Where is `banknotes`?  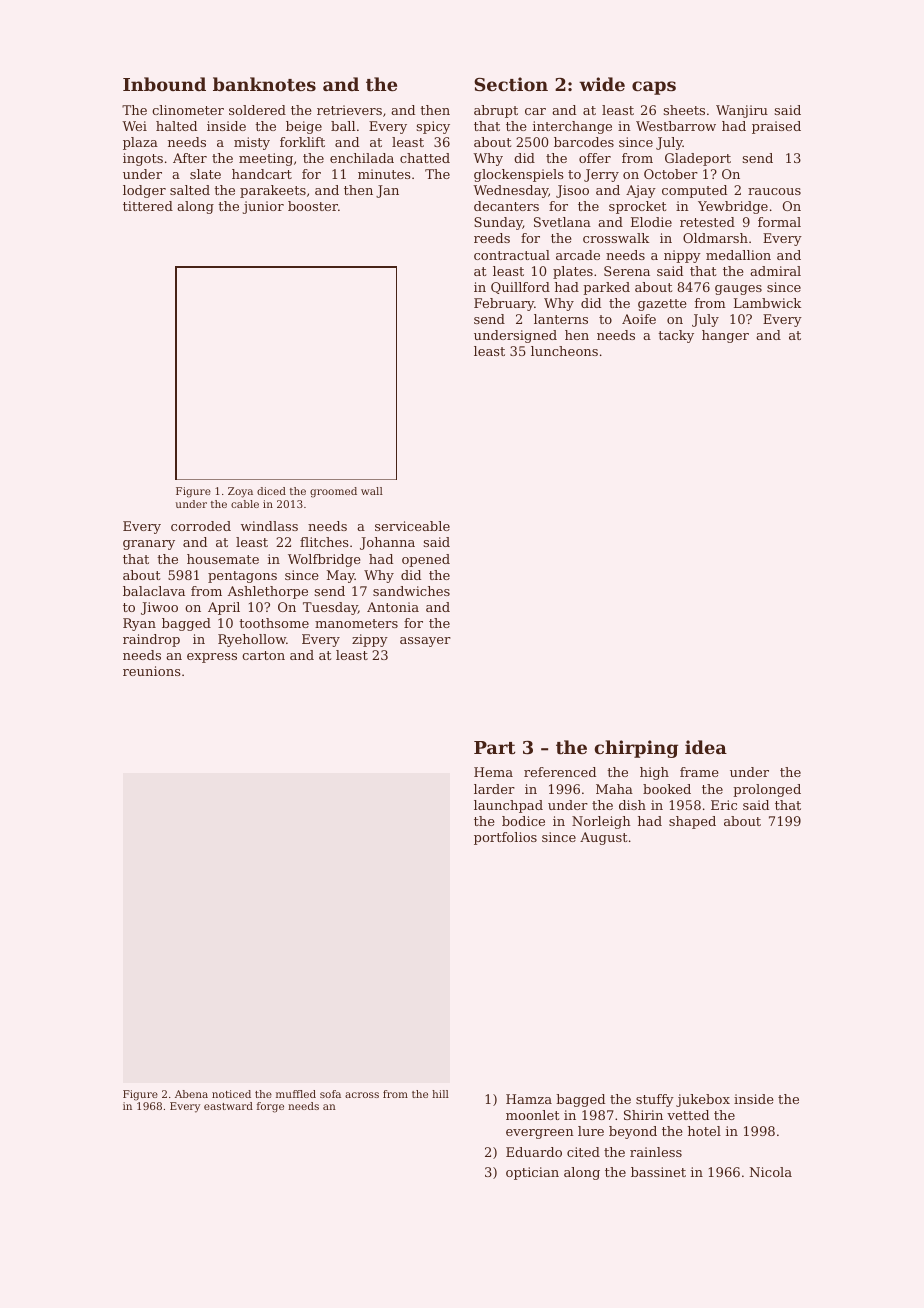 banknotes is located at coordinates (264, 84).
